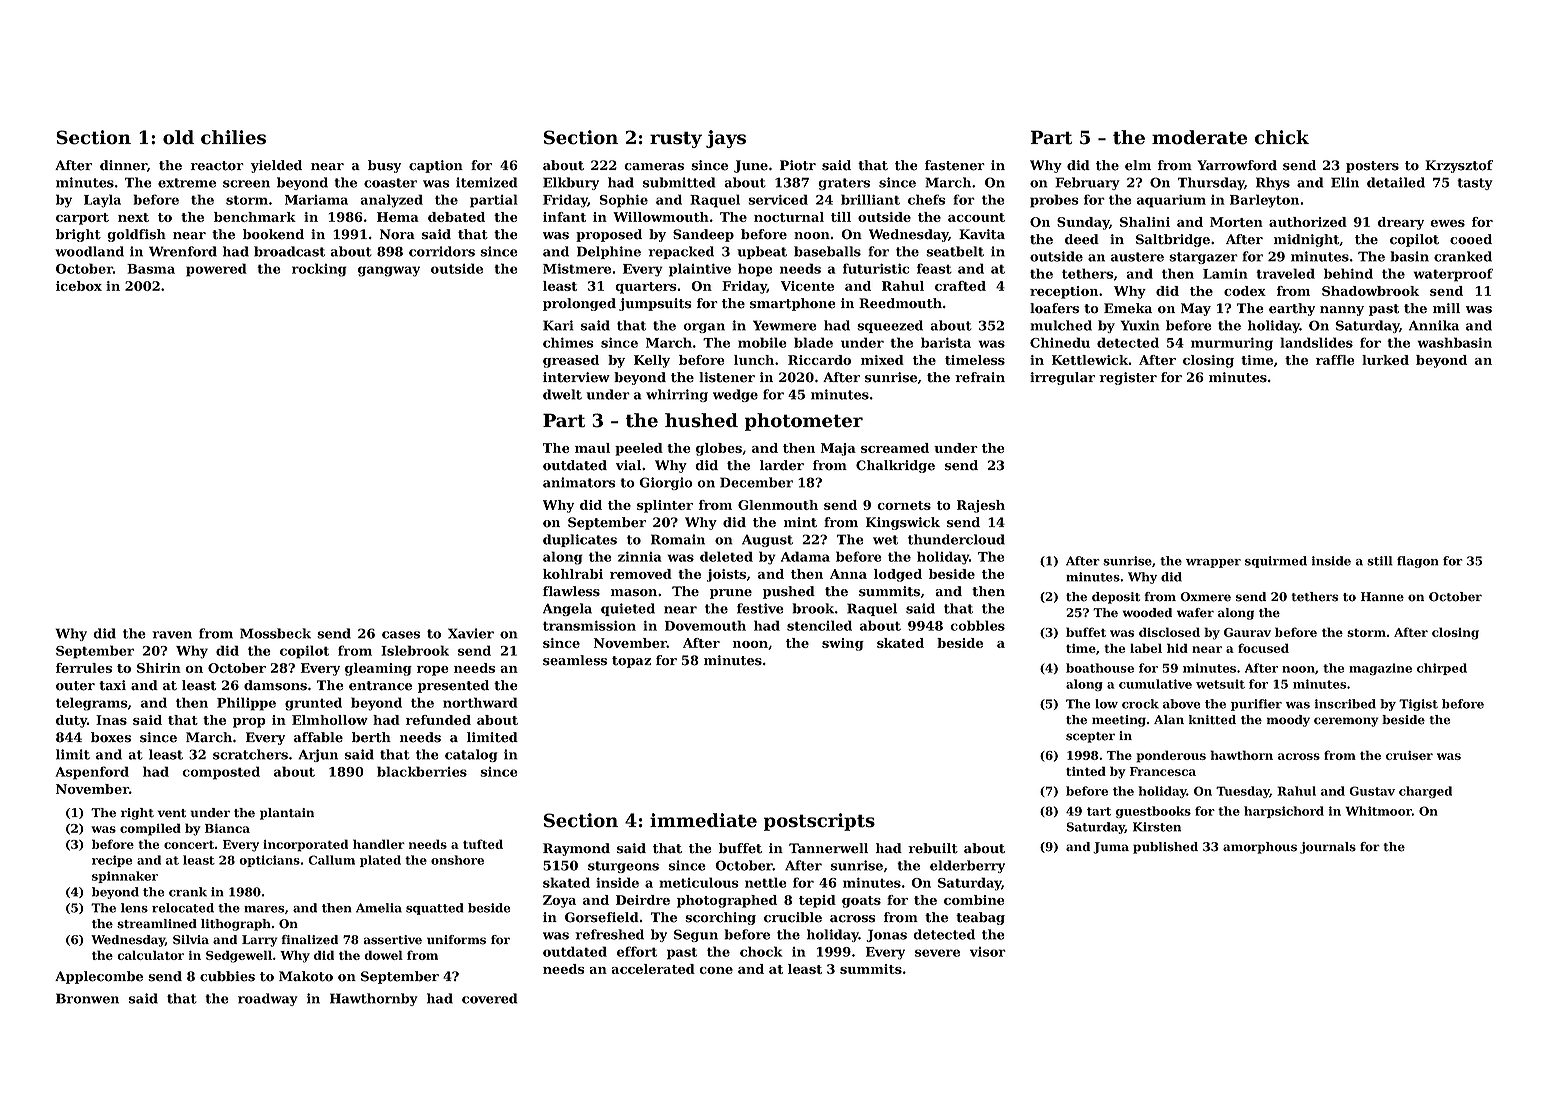 Image resolution: width=1548 pixels, height=1095 pixels. What do you see at coordinates (1418, 562) in the screenshot?
I see `flagon` at bounding box center [1418, 562].
